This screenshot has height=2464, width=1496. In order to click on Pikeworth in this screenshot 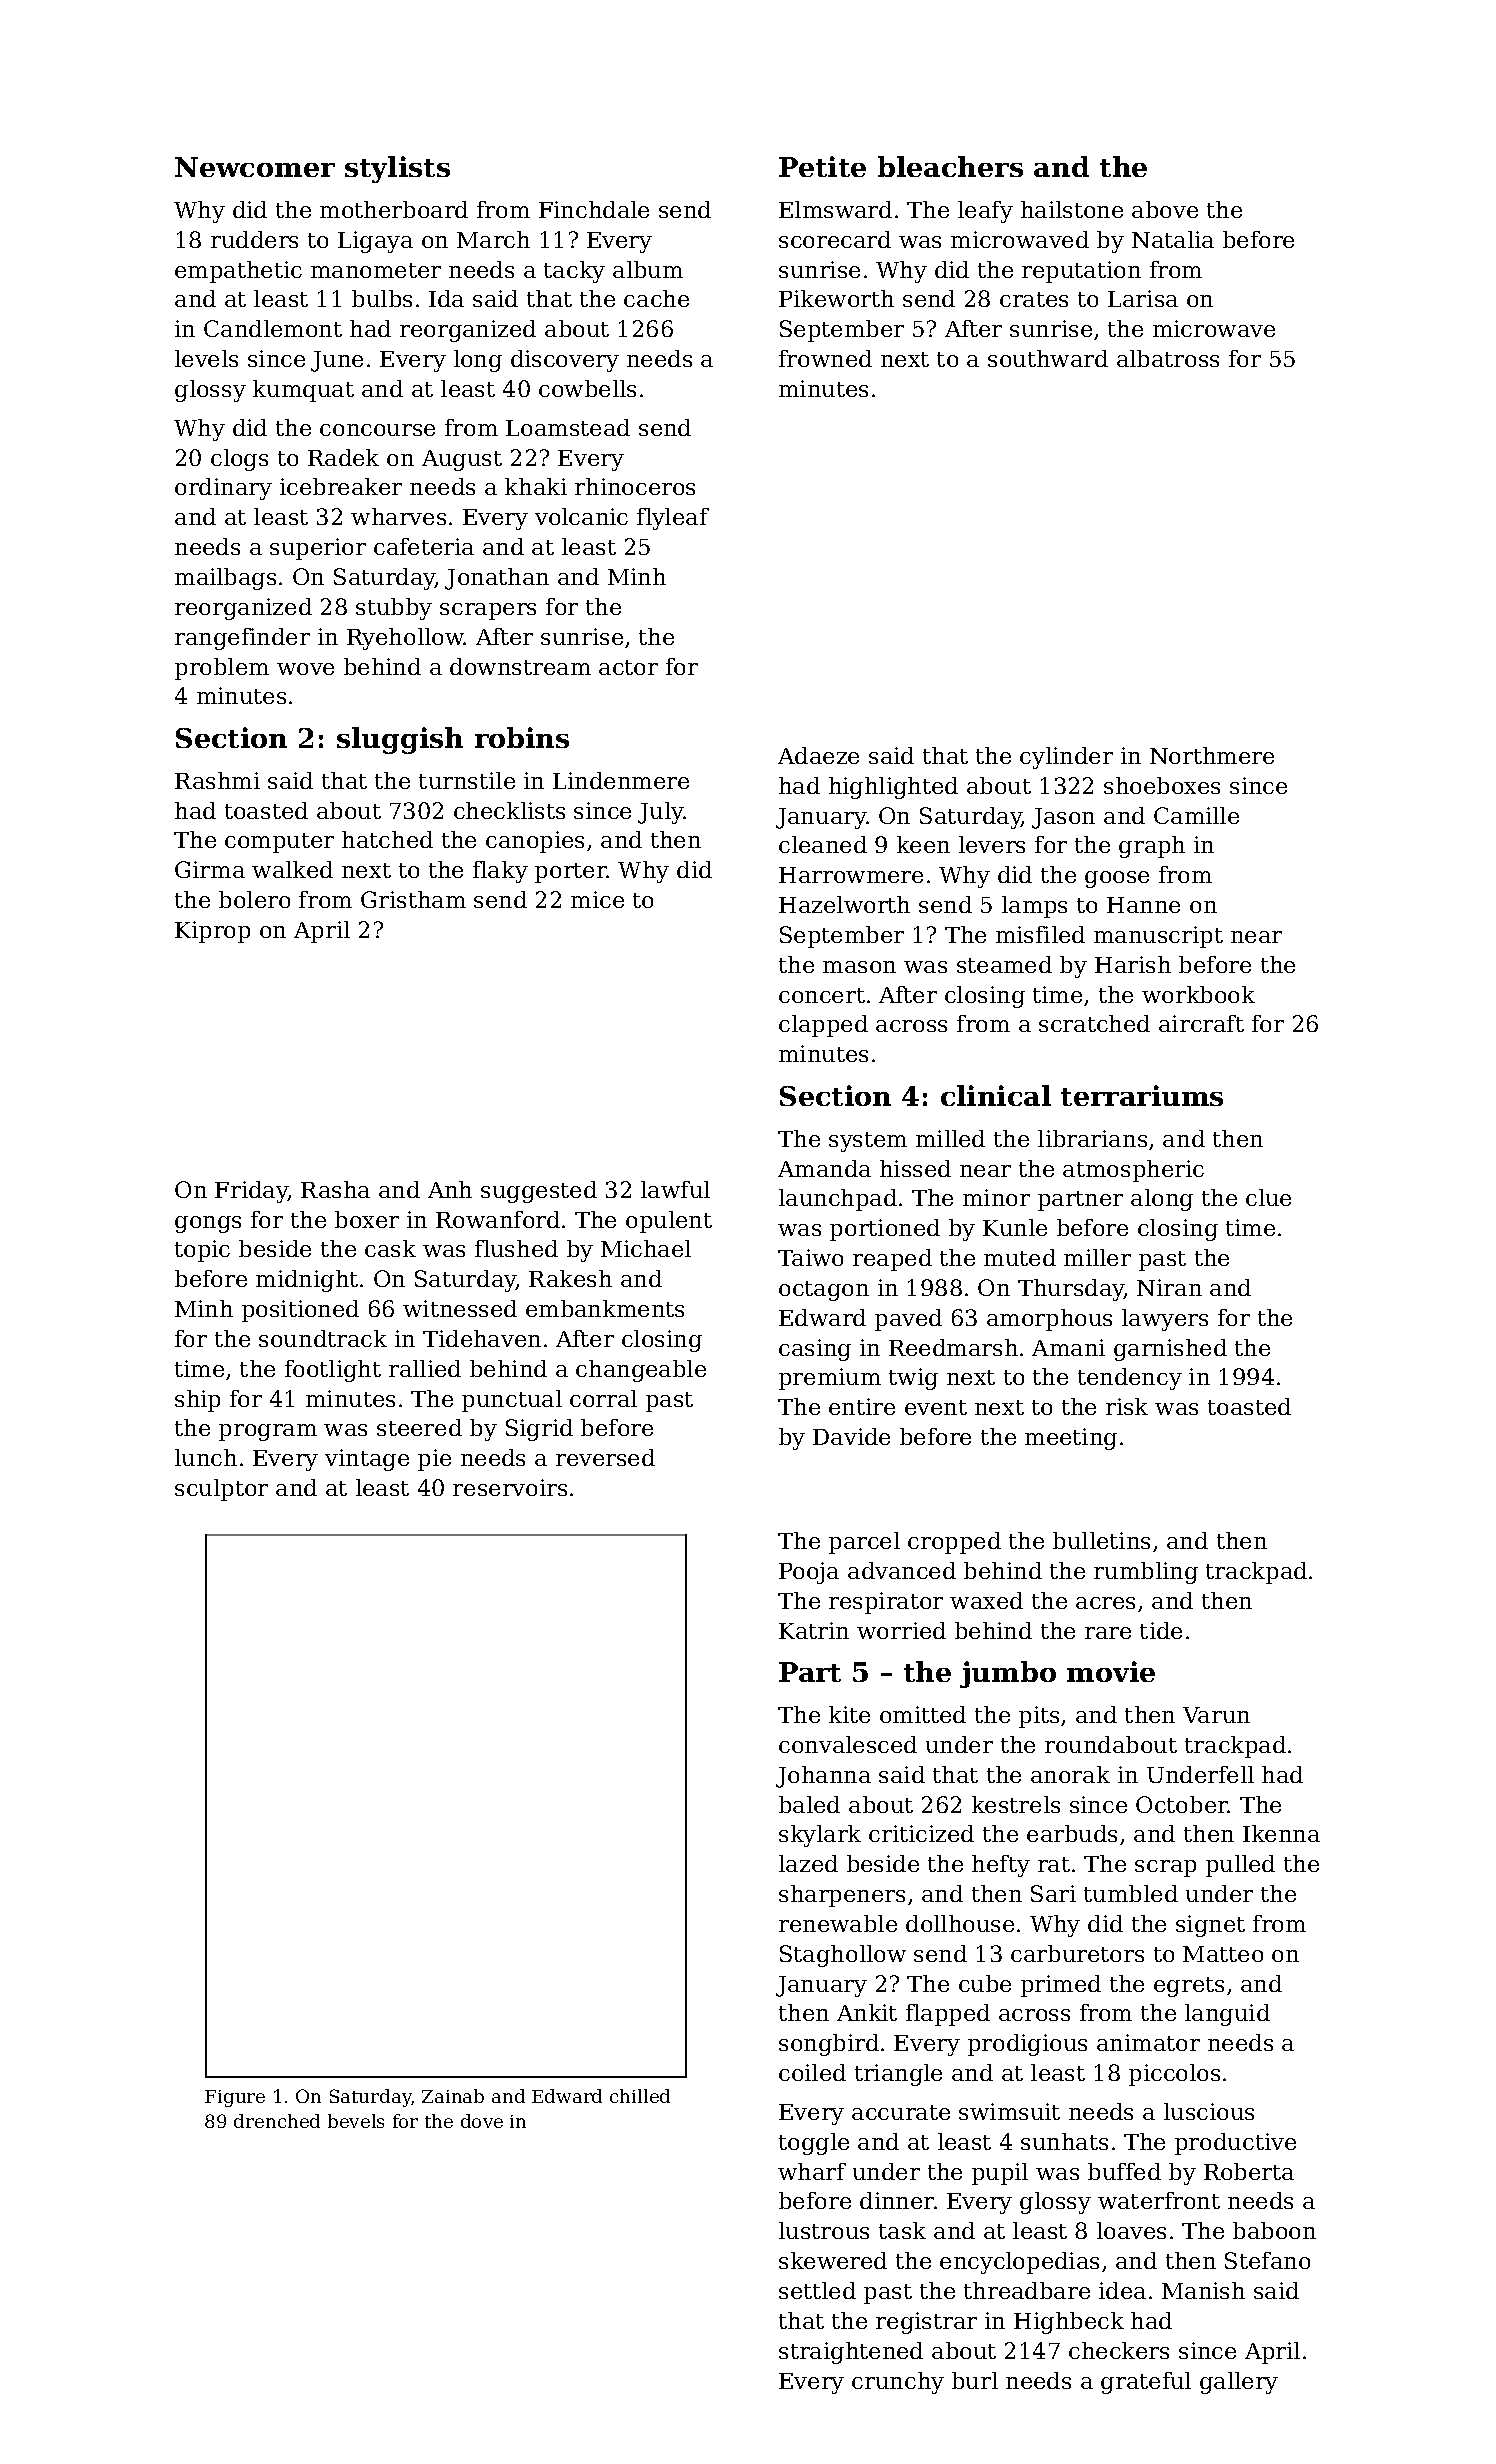, I will do `click(836, 298)`.
